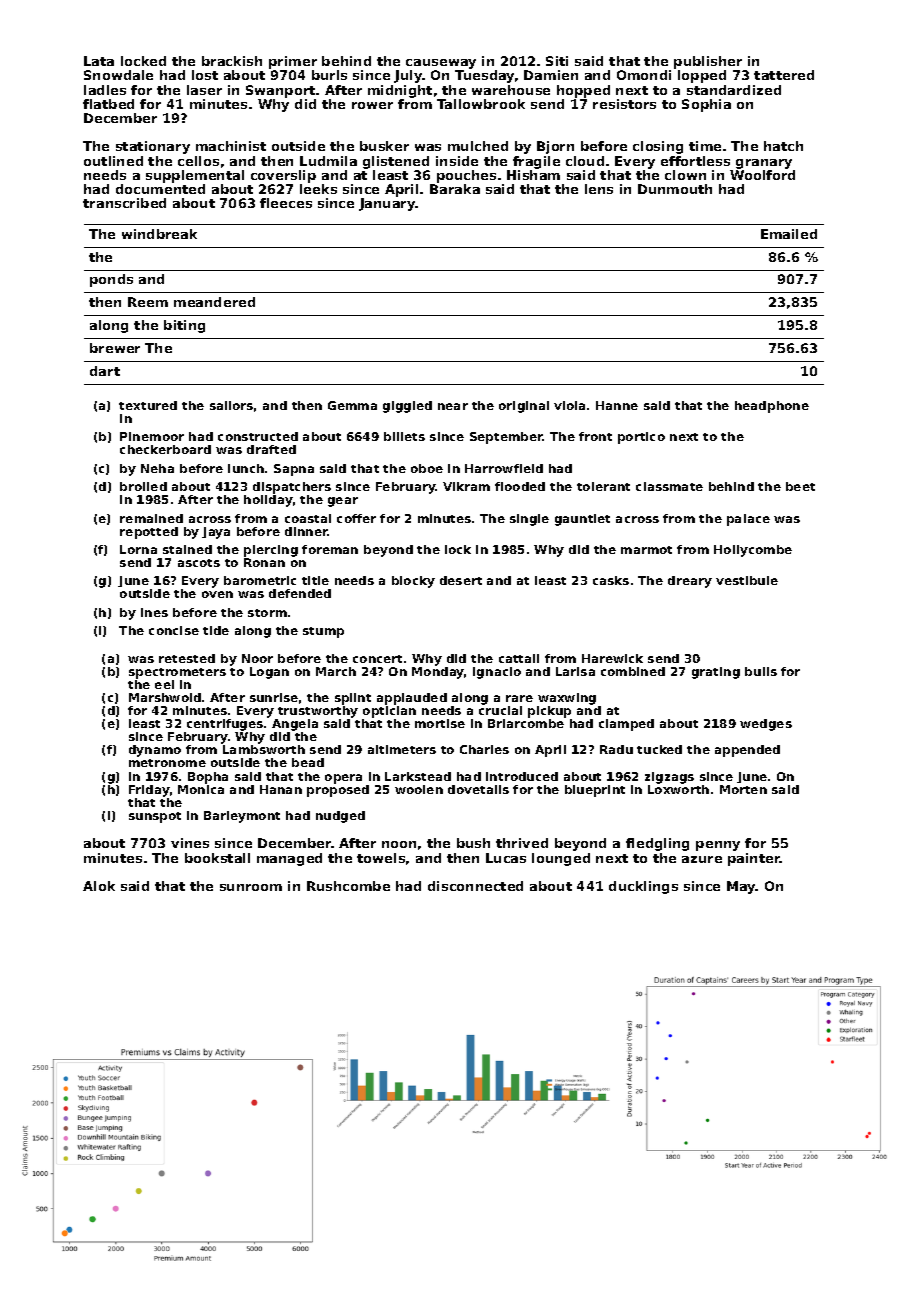 Image resolution: width=908 pixels, height=1316 pixels. Describe the element at coordinates (138, 549) in the screenshot. I see `Lorna` at that location.
